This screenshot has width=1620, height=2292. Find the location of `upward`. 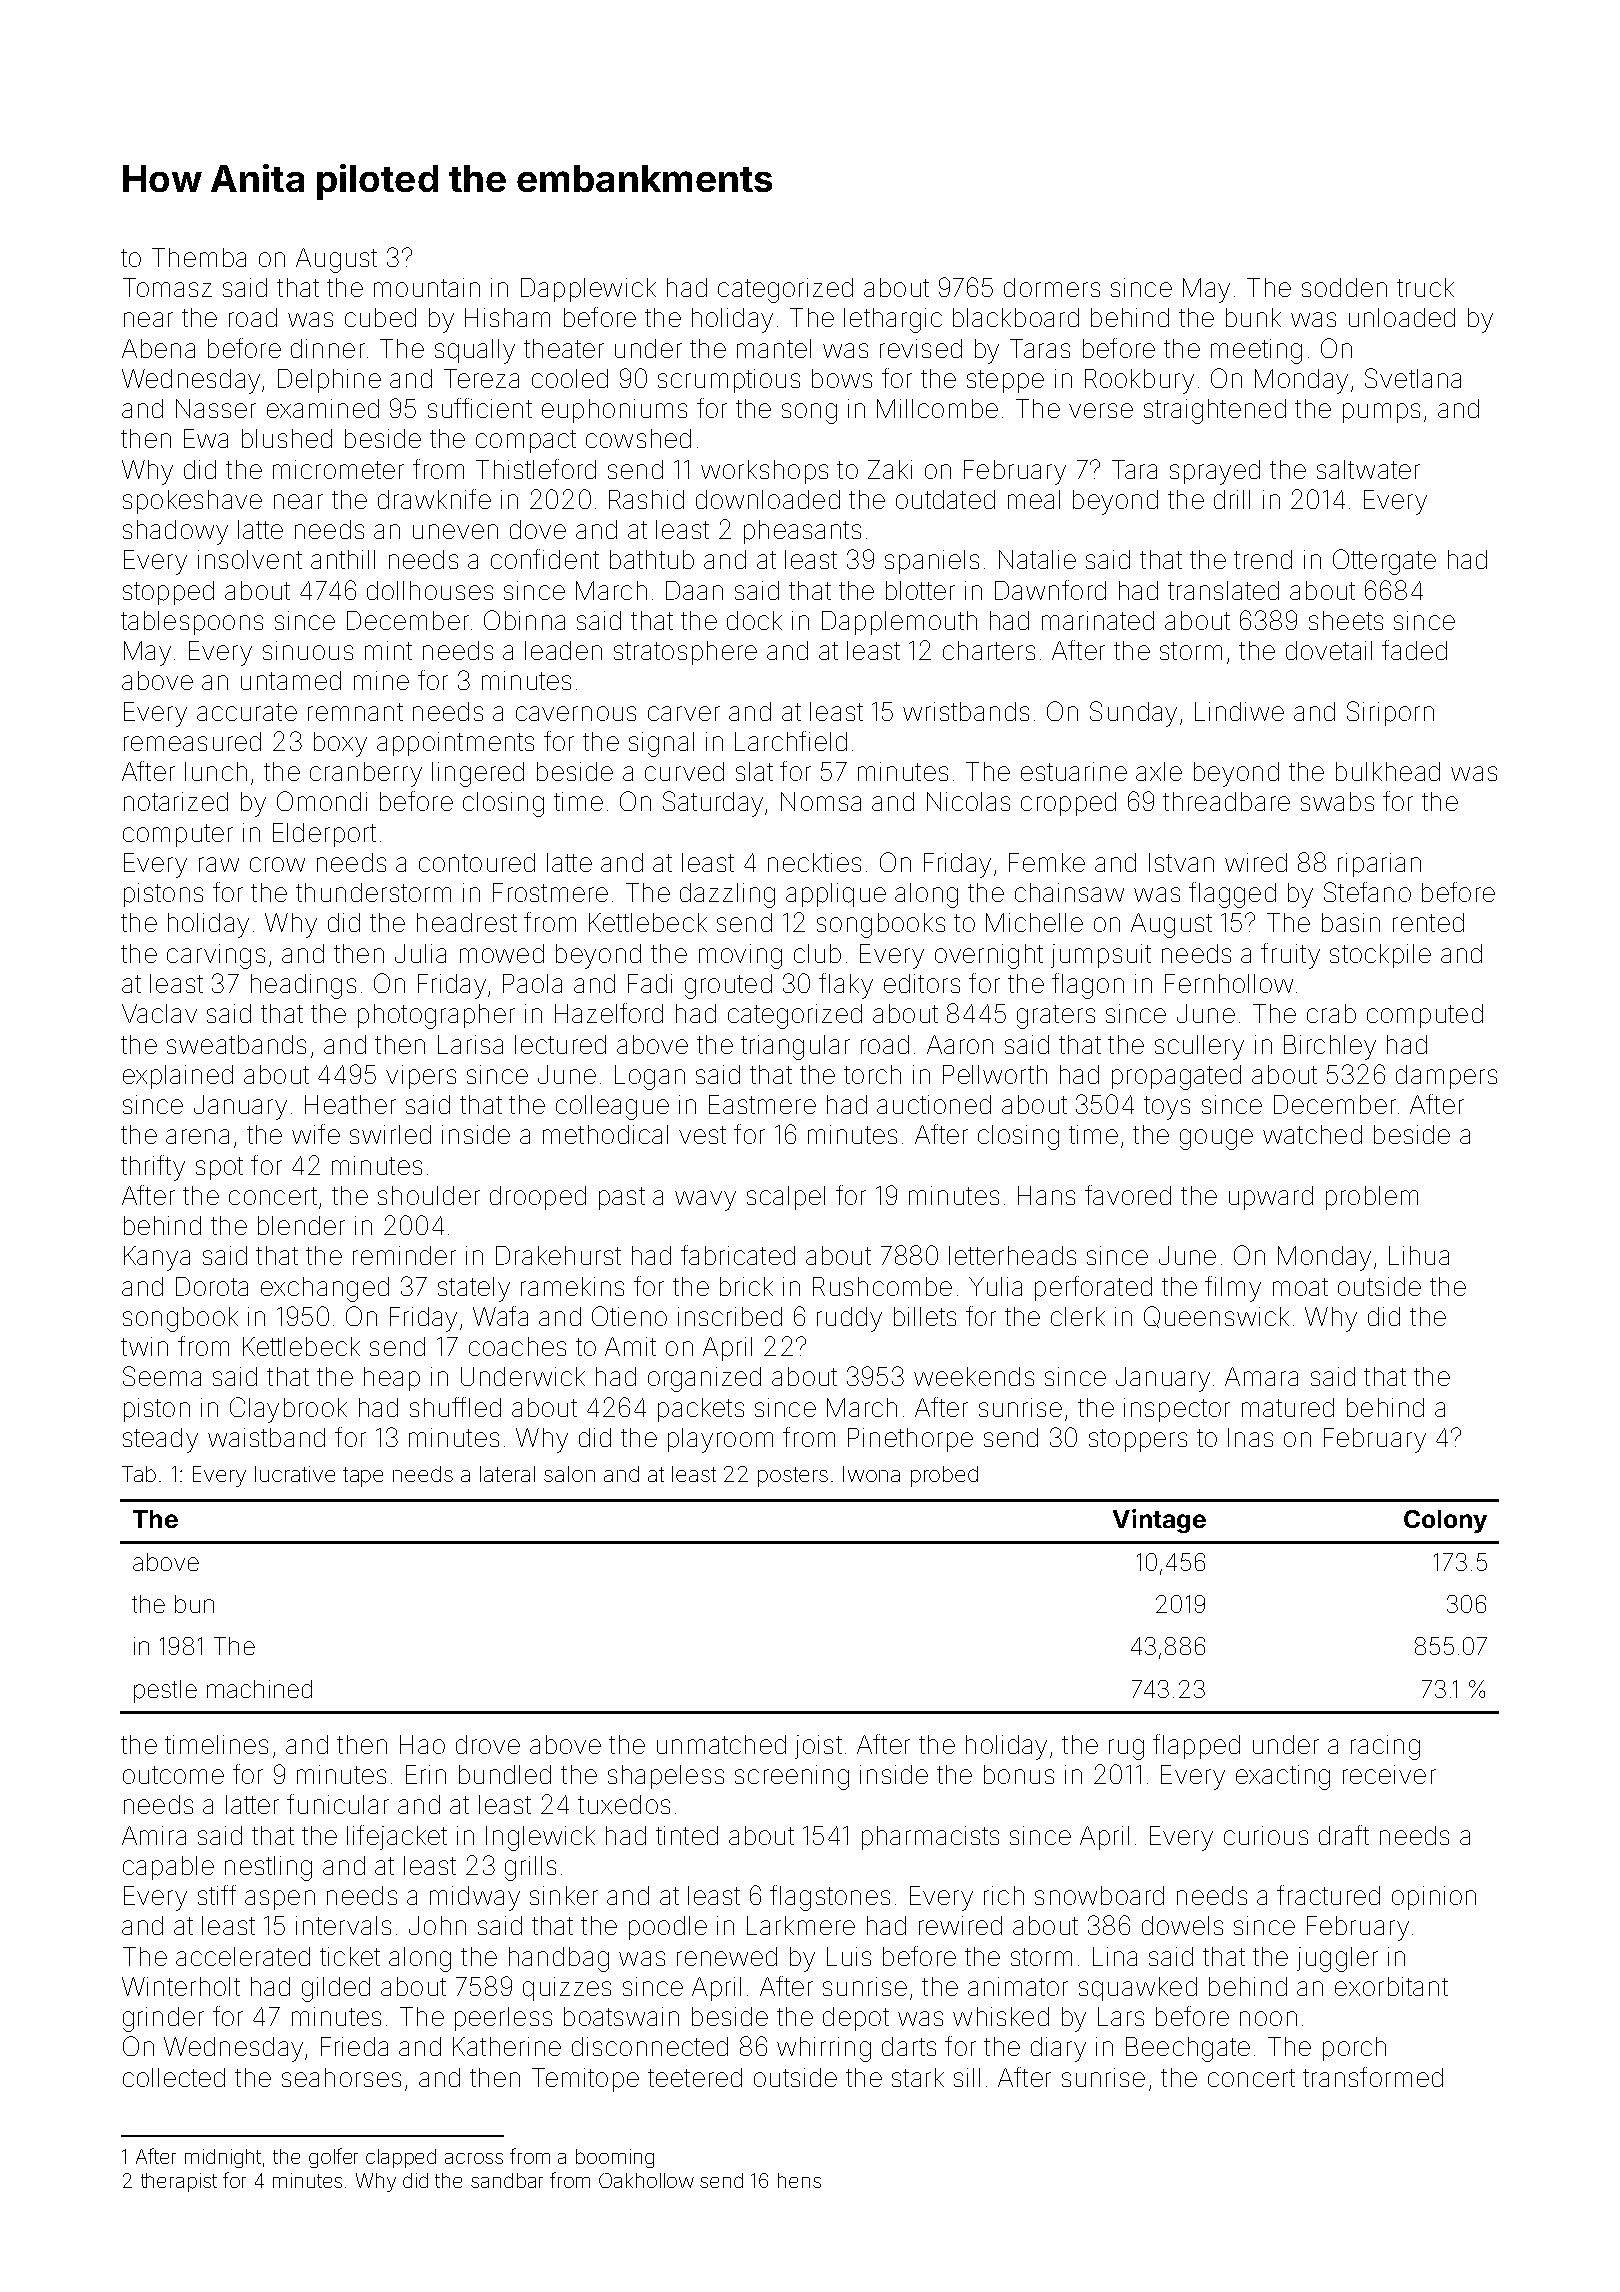

upward is located at coordinates (1271, 1198).
